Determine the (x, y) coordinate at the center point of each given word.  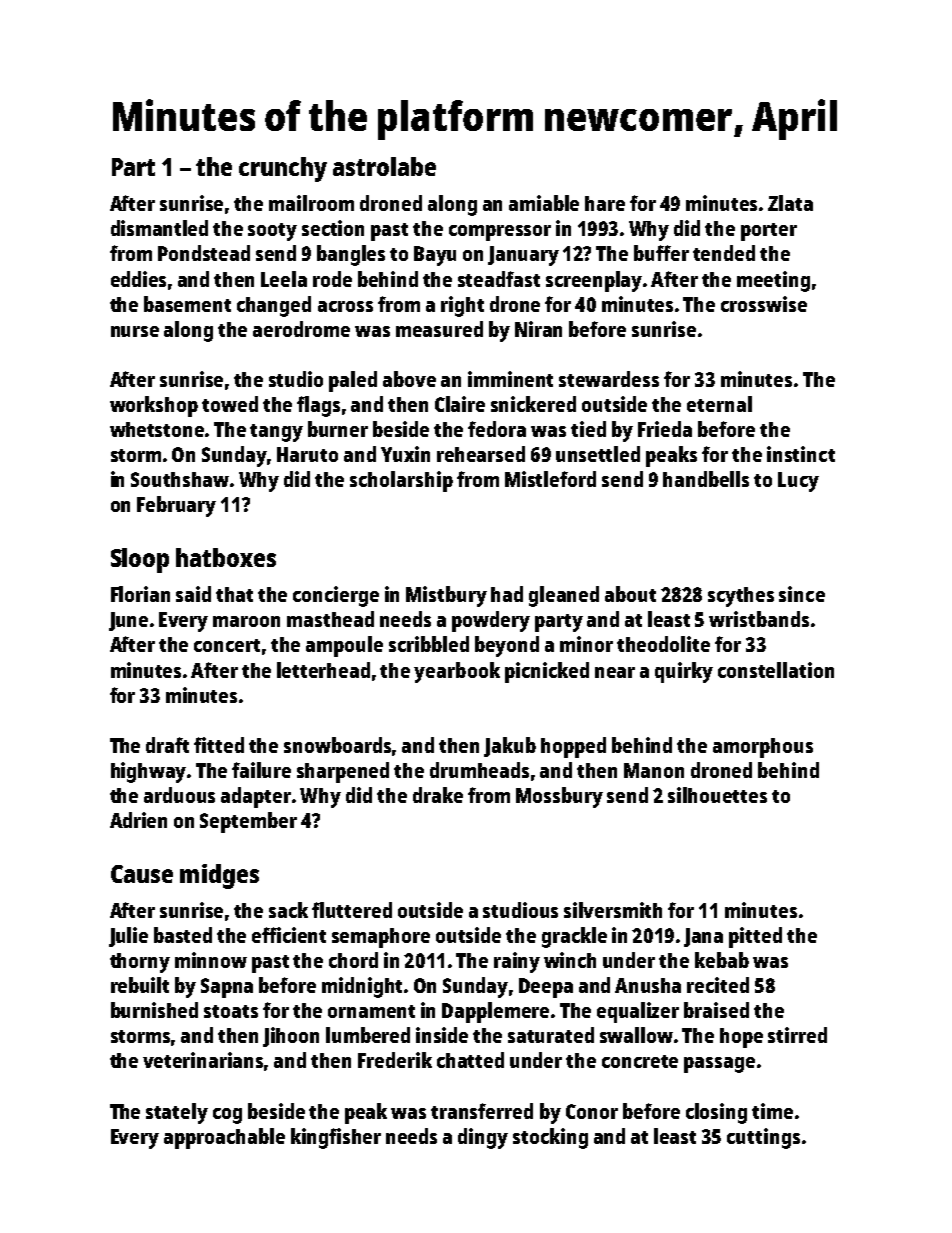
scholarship (401, 481)
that (234, 594)
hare (605, 203)
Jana (703, 937)
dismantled (159, 228)
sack (288, 910)
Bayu (435, 256)
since (802, 594)
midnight (362, 987)
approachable (224, 1138)
